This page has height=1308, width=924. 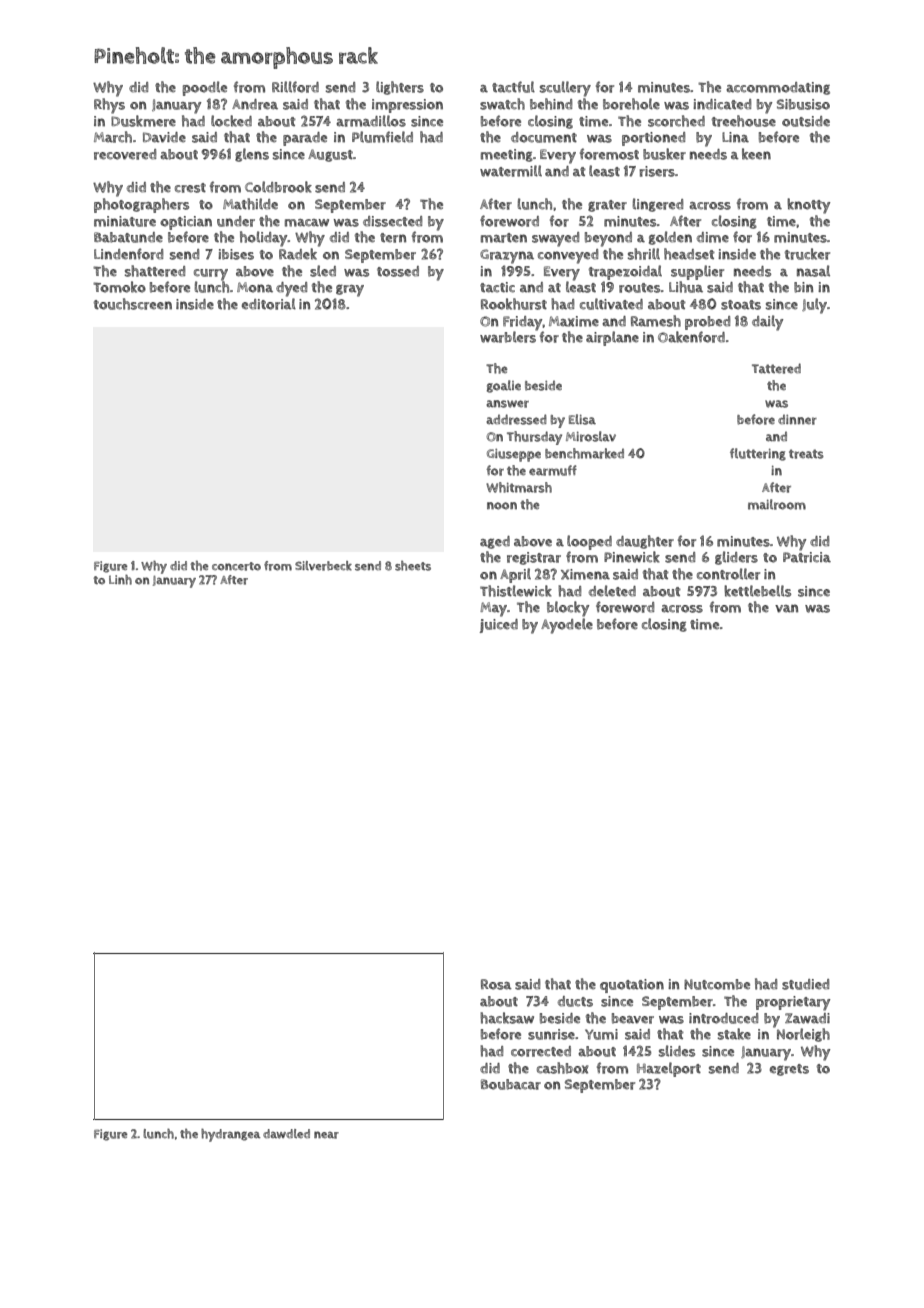 What do you see at coordinates (807, 557) in the page?
I see `Patricia` at bounding box center [807, 557].
